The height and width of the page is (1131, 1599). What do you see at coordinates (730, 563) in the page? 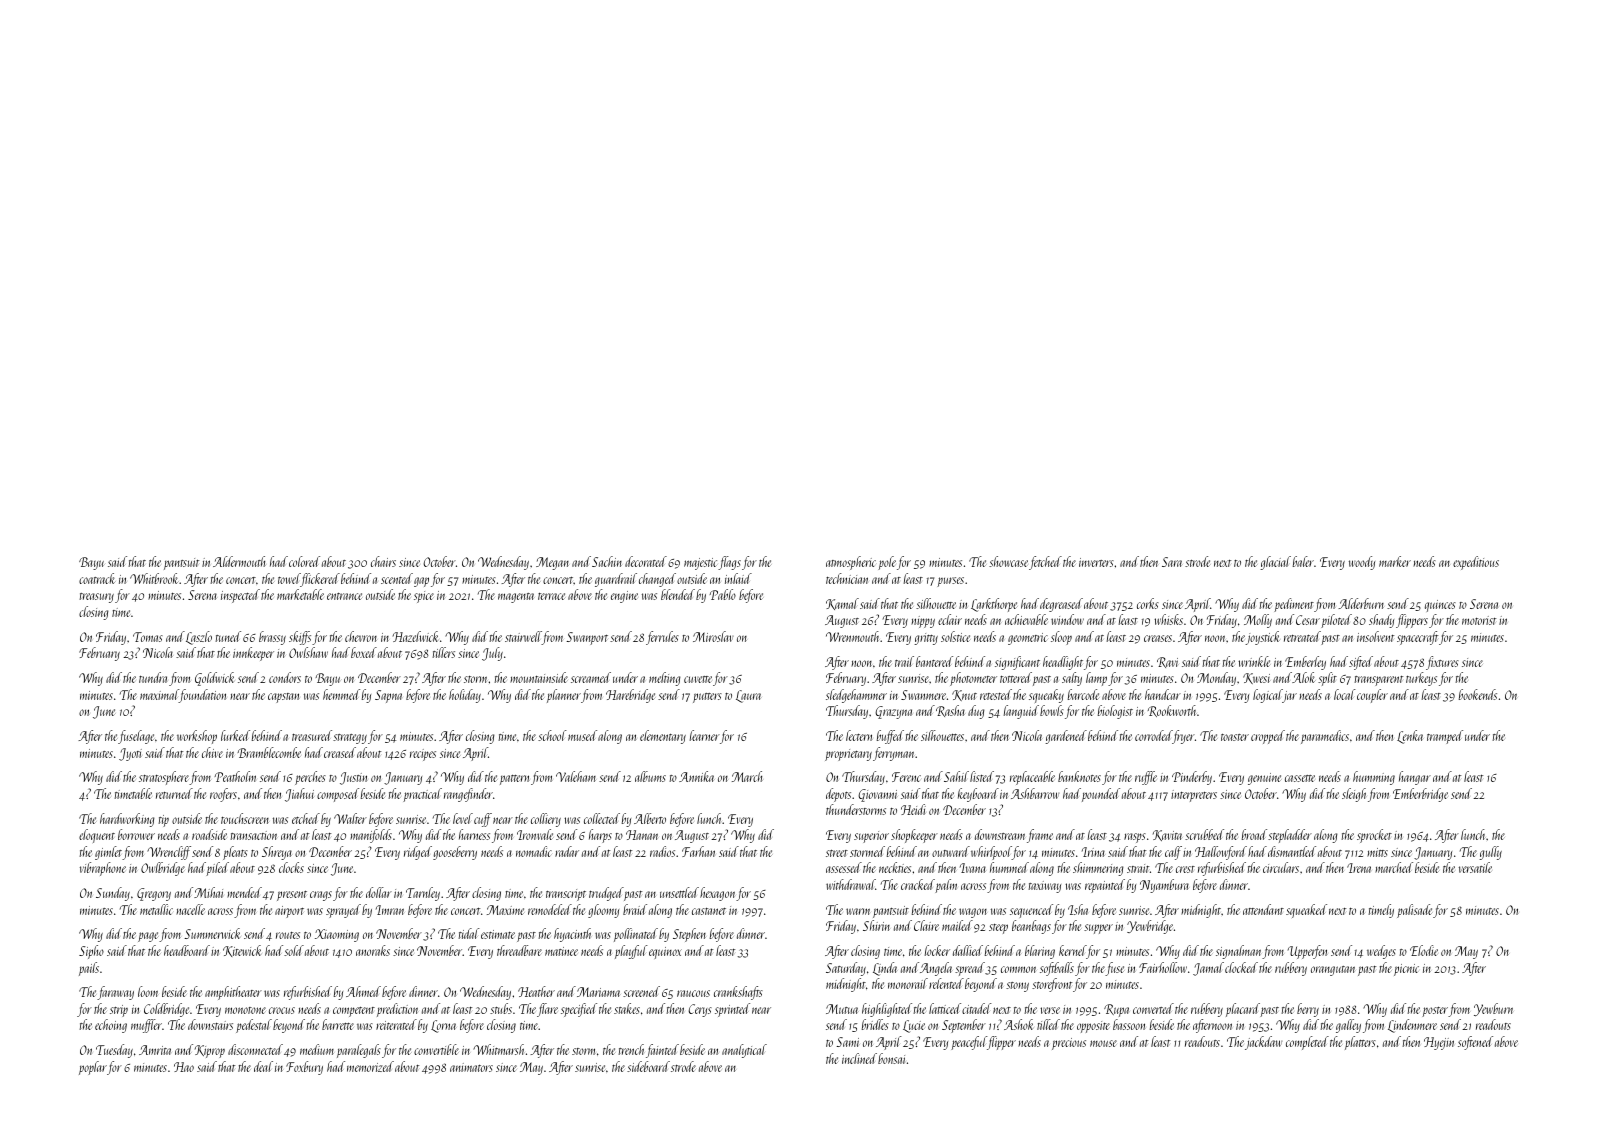
I see `flags` at bounding box center [730, 563].
